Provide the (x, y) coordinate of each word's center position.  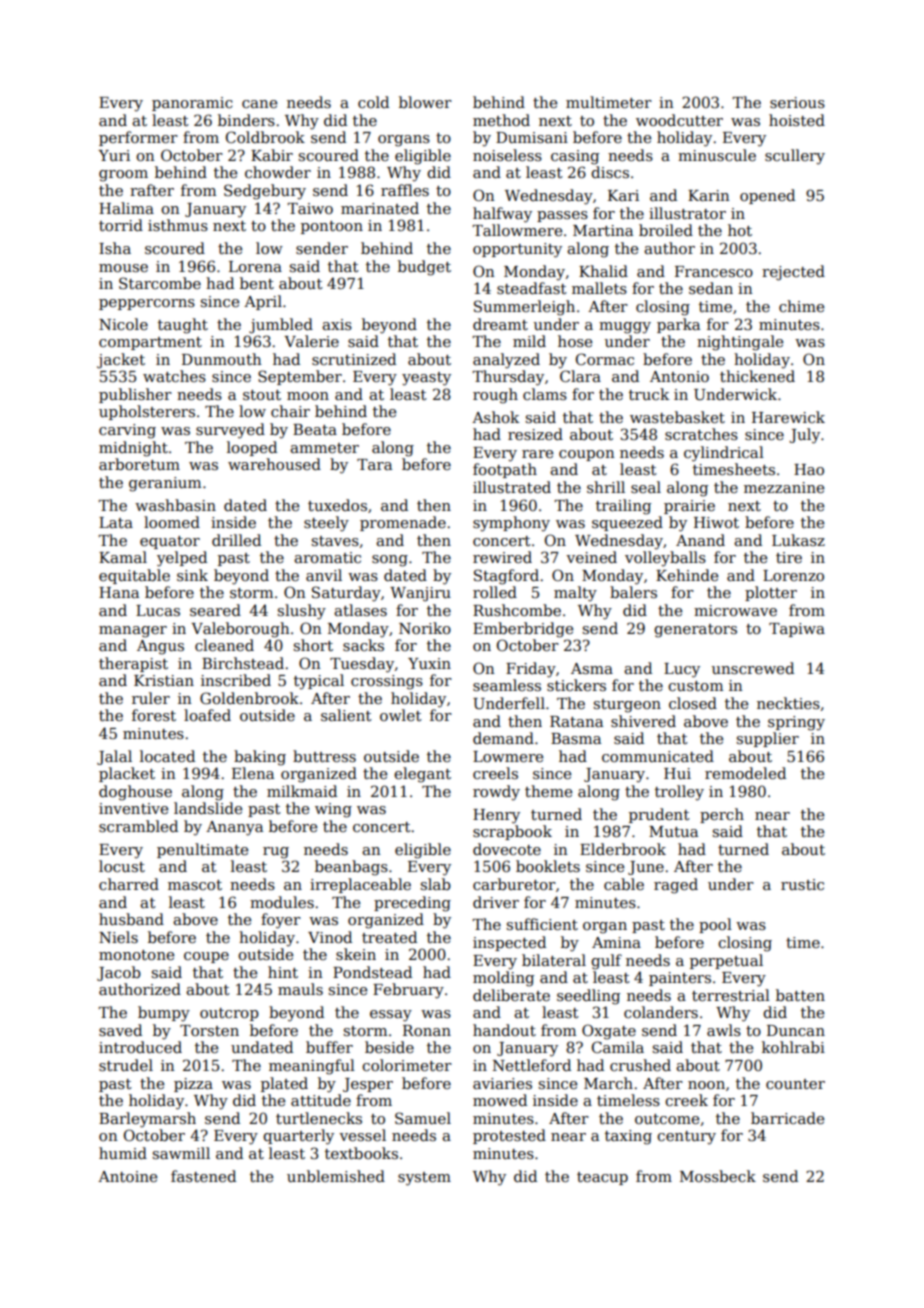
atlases (360, 610)
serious (797, 102)
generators (695, 631)
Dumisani (532, 137)
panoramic (192, 104)
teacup (602, 1178)
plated (284, 1084)
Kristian (164, 680)
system (424, 1179)
